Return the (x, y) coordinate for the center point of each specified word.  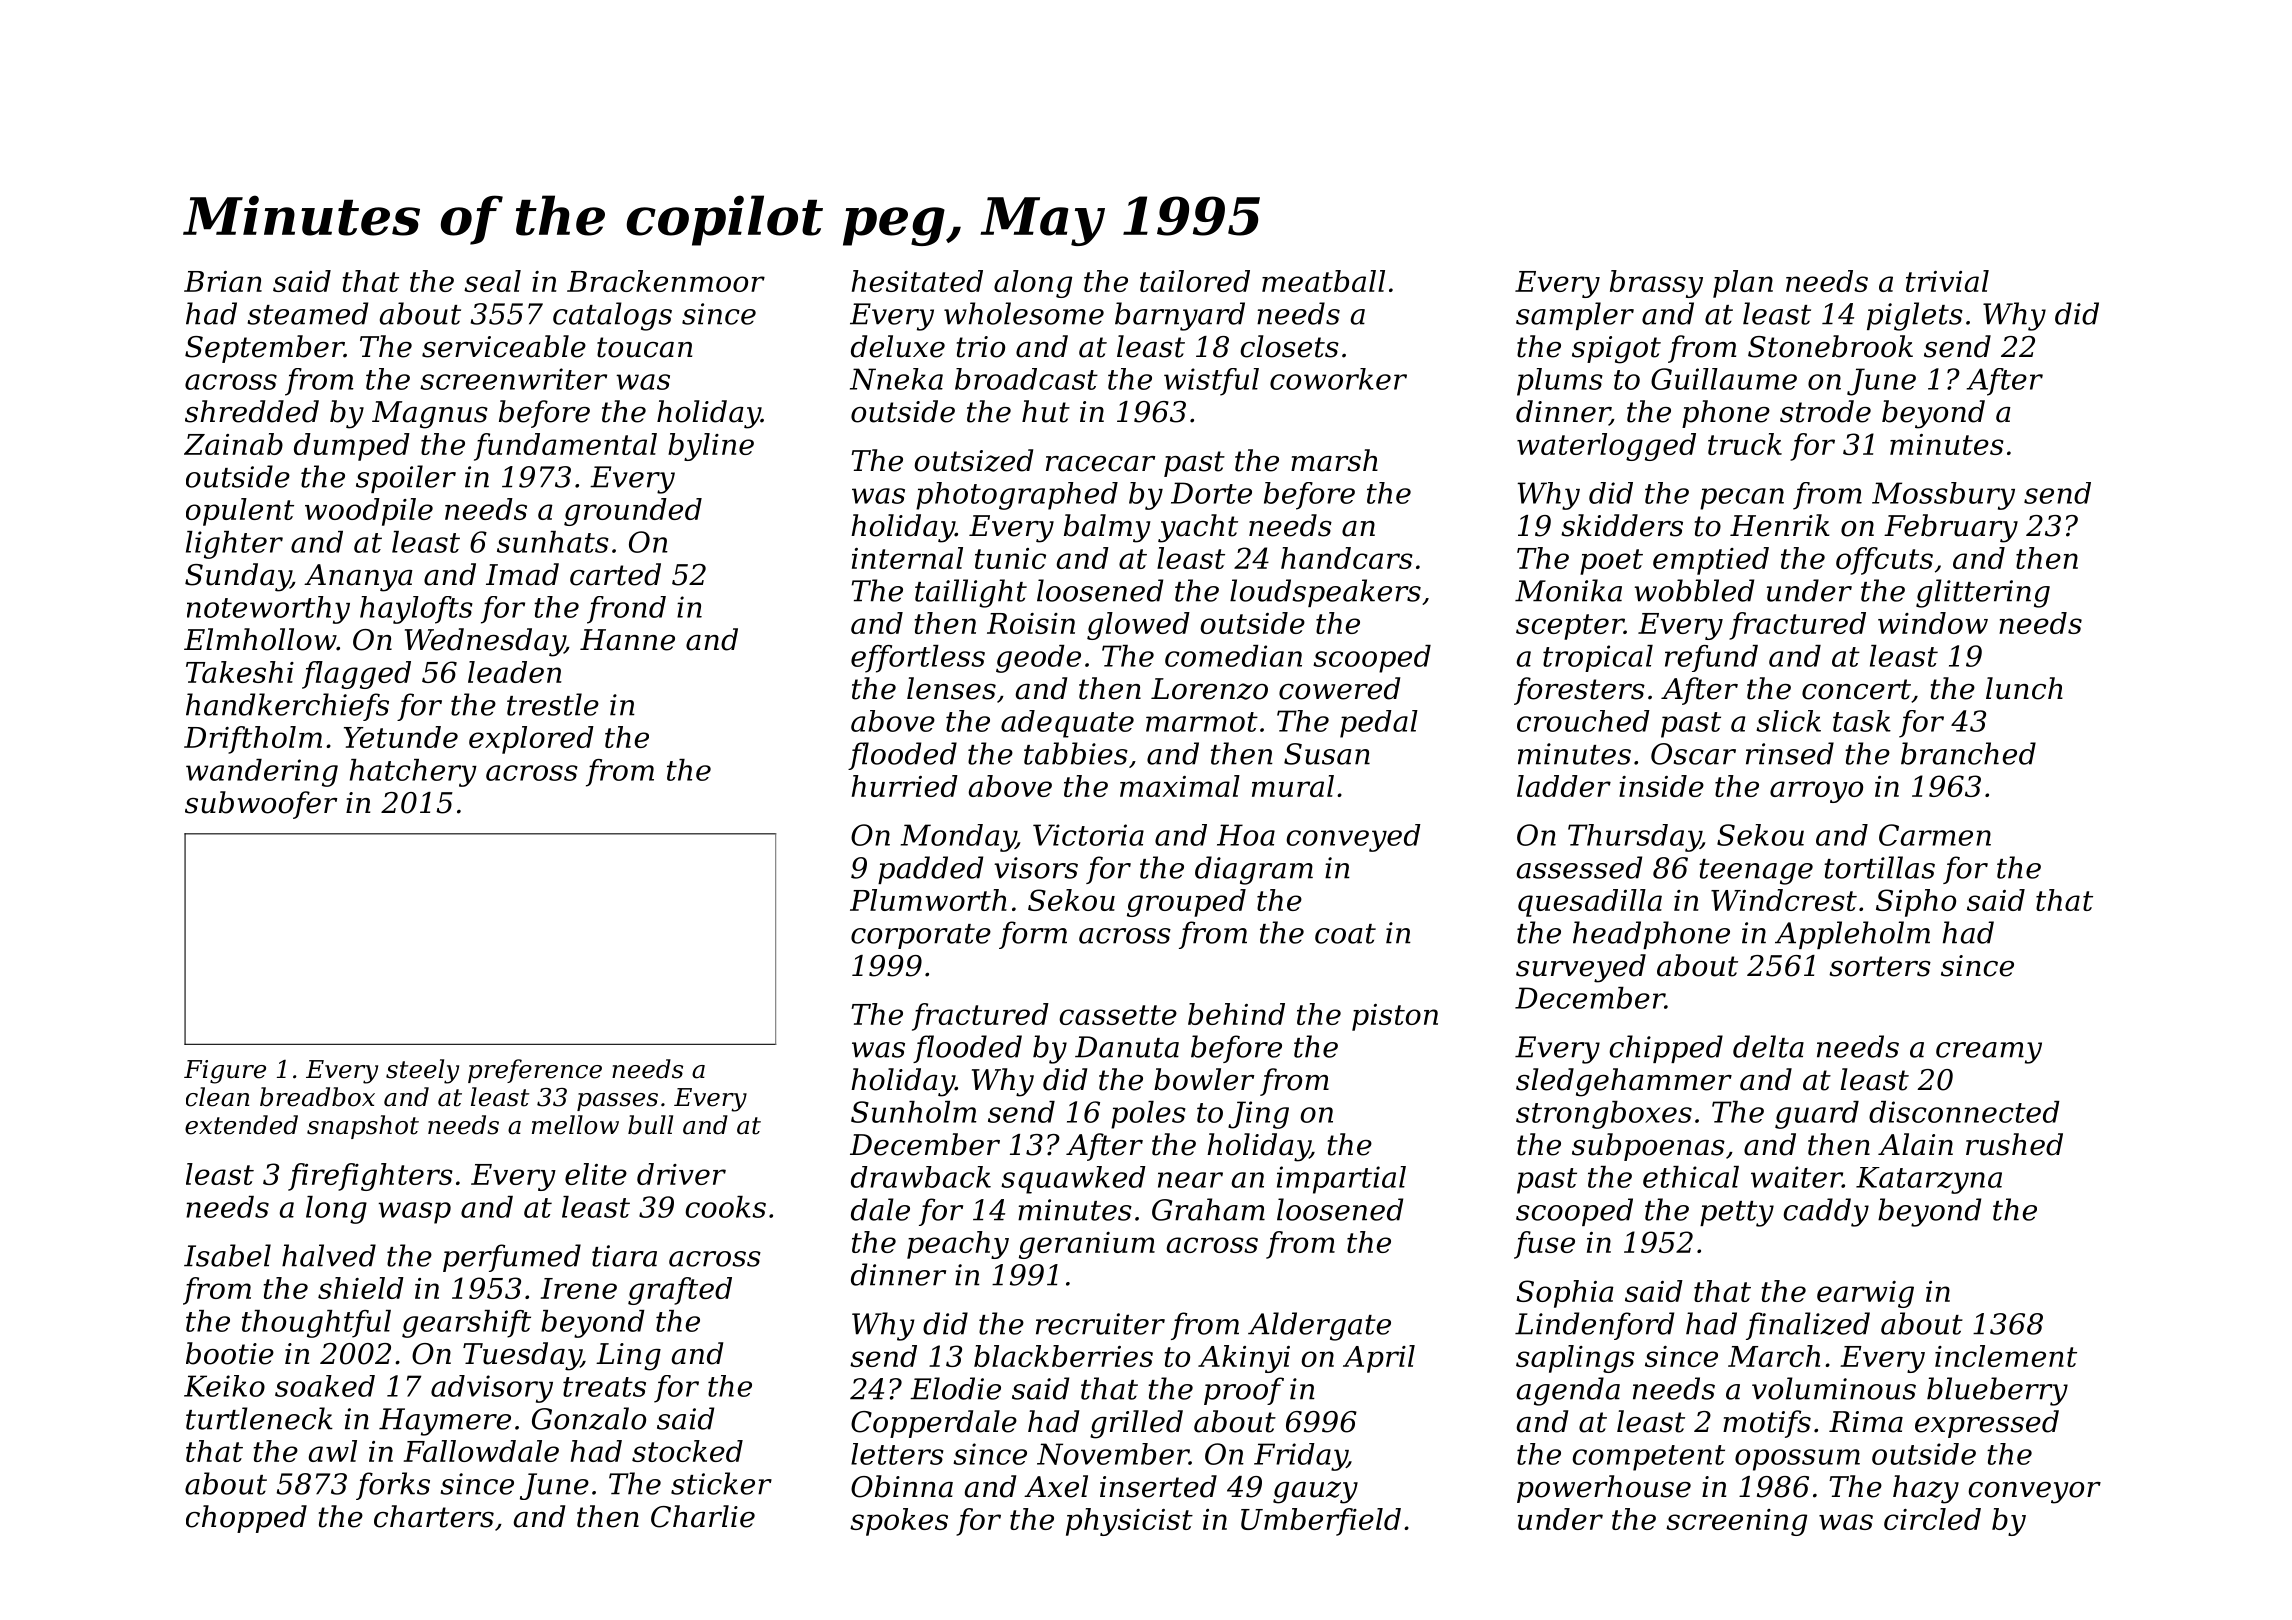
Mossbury (1943, 496)
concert (1856, 689)
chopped (246, 1519)
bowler (1204, 1079)
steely (422, 1071)
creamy (1989, 1053)
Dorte (1211, 493)
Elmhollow (260, 639)
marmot (1202, 722)
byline (711, 447)
